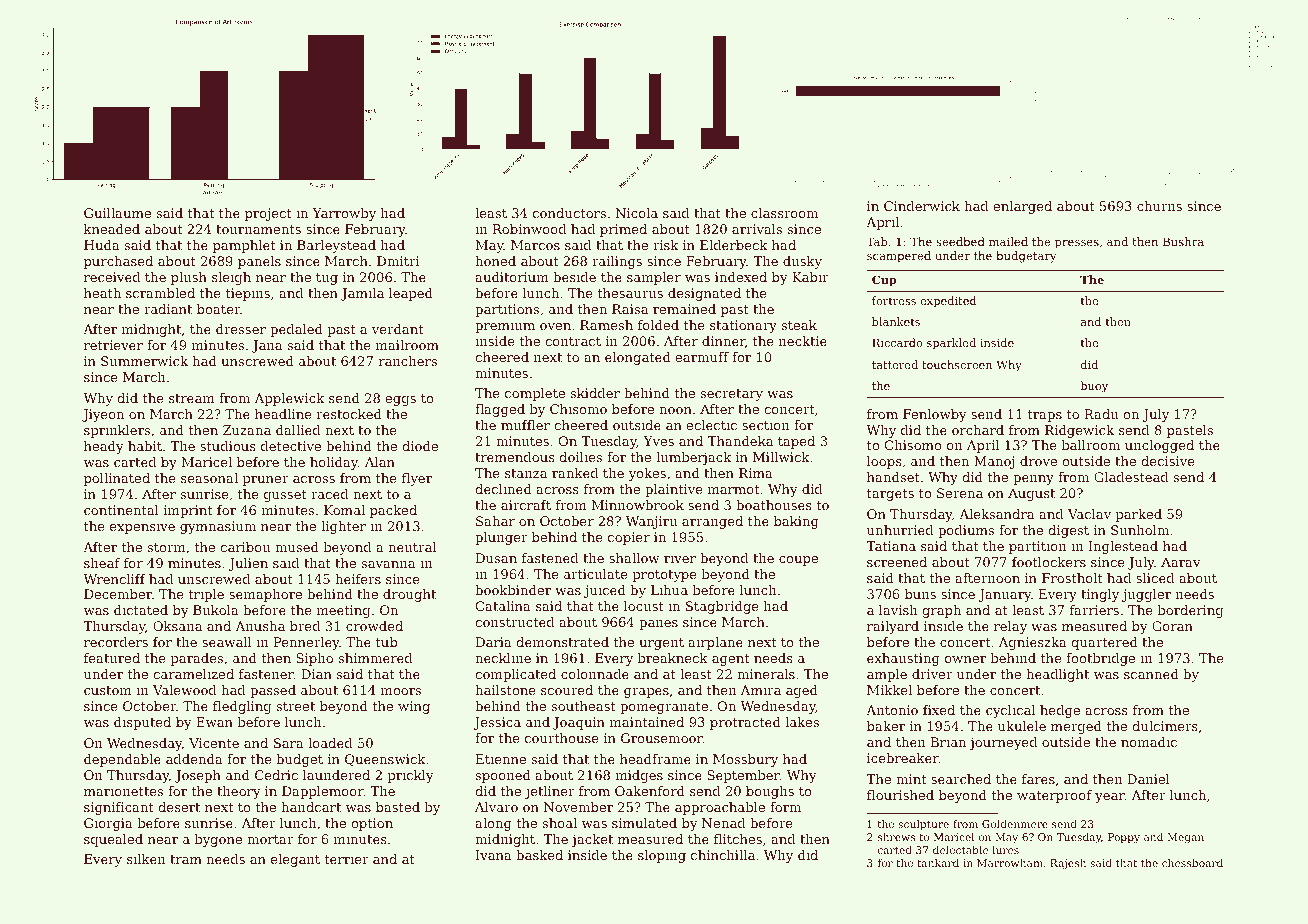  What do you see at coordinates (702, 357) in the page?
I see `earmuff` at bounding box center [702, 357].
